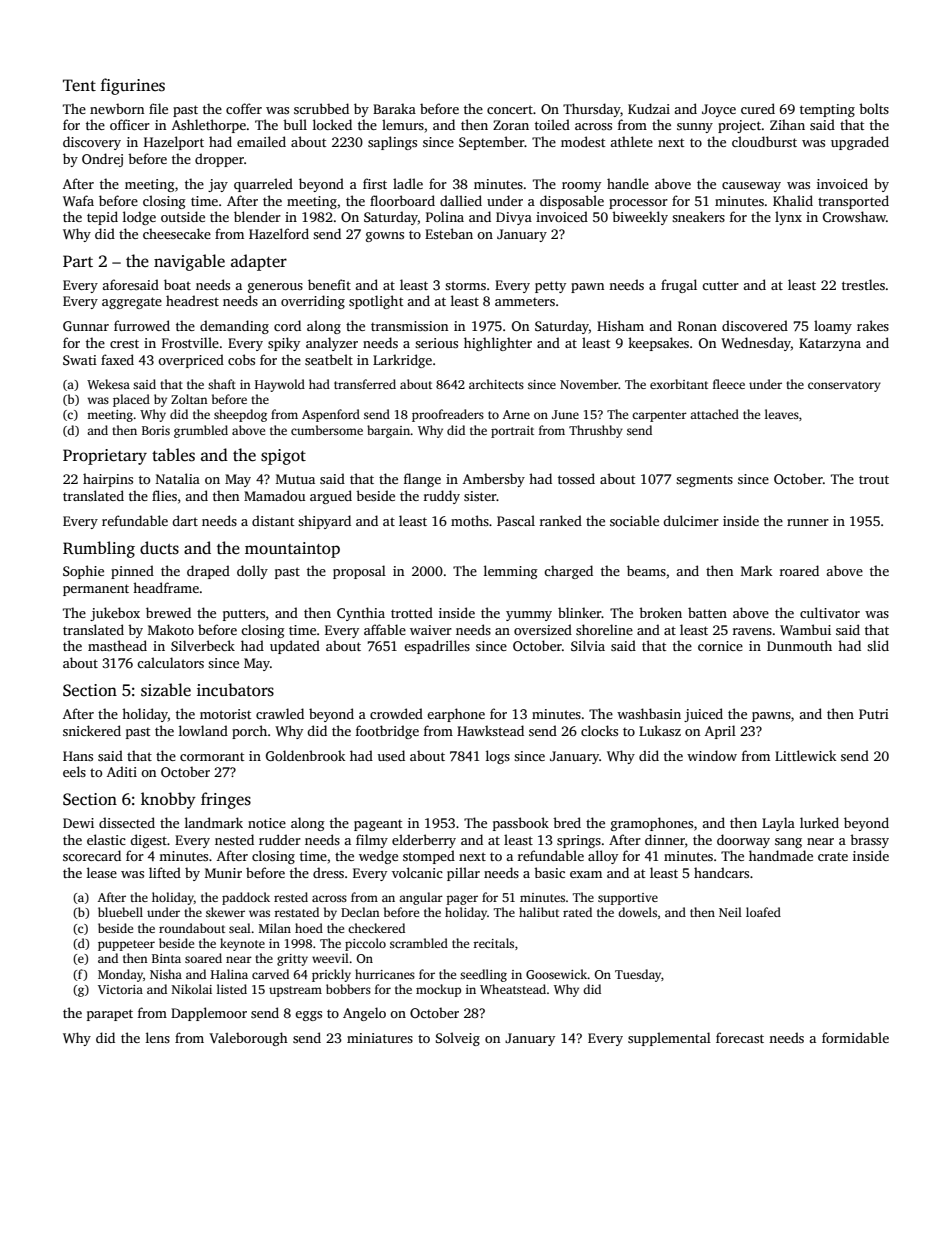 The width and height of the screenshot is (952, 1233). Describe the element at coordinates (470, 520) in the screenshot. I see `moths` at that location.
